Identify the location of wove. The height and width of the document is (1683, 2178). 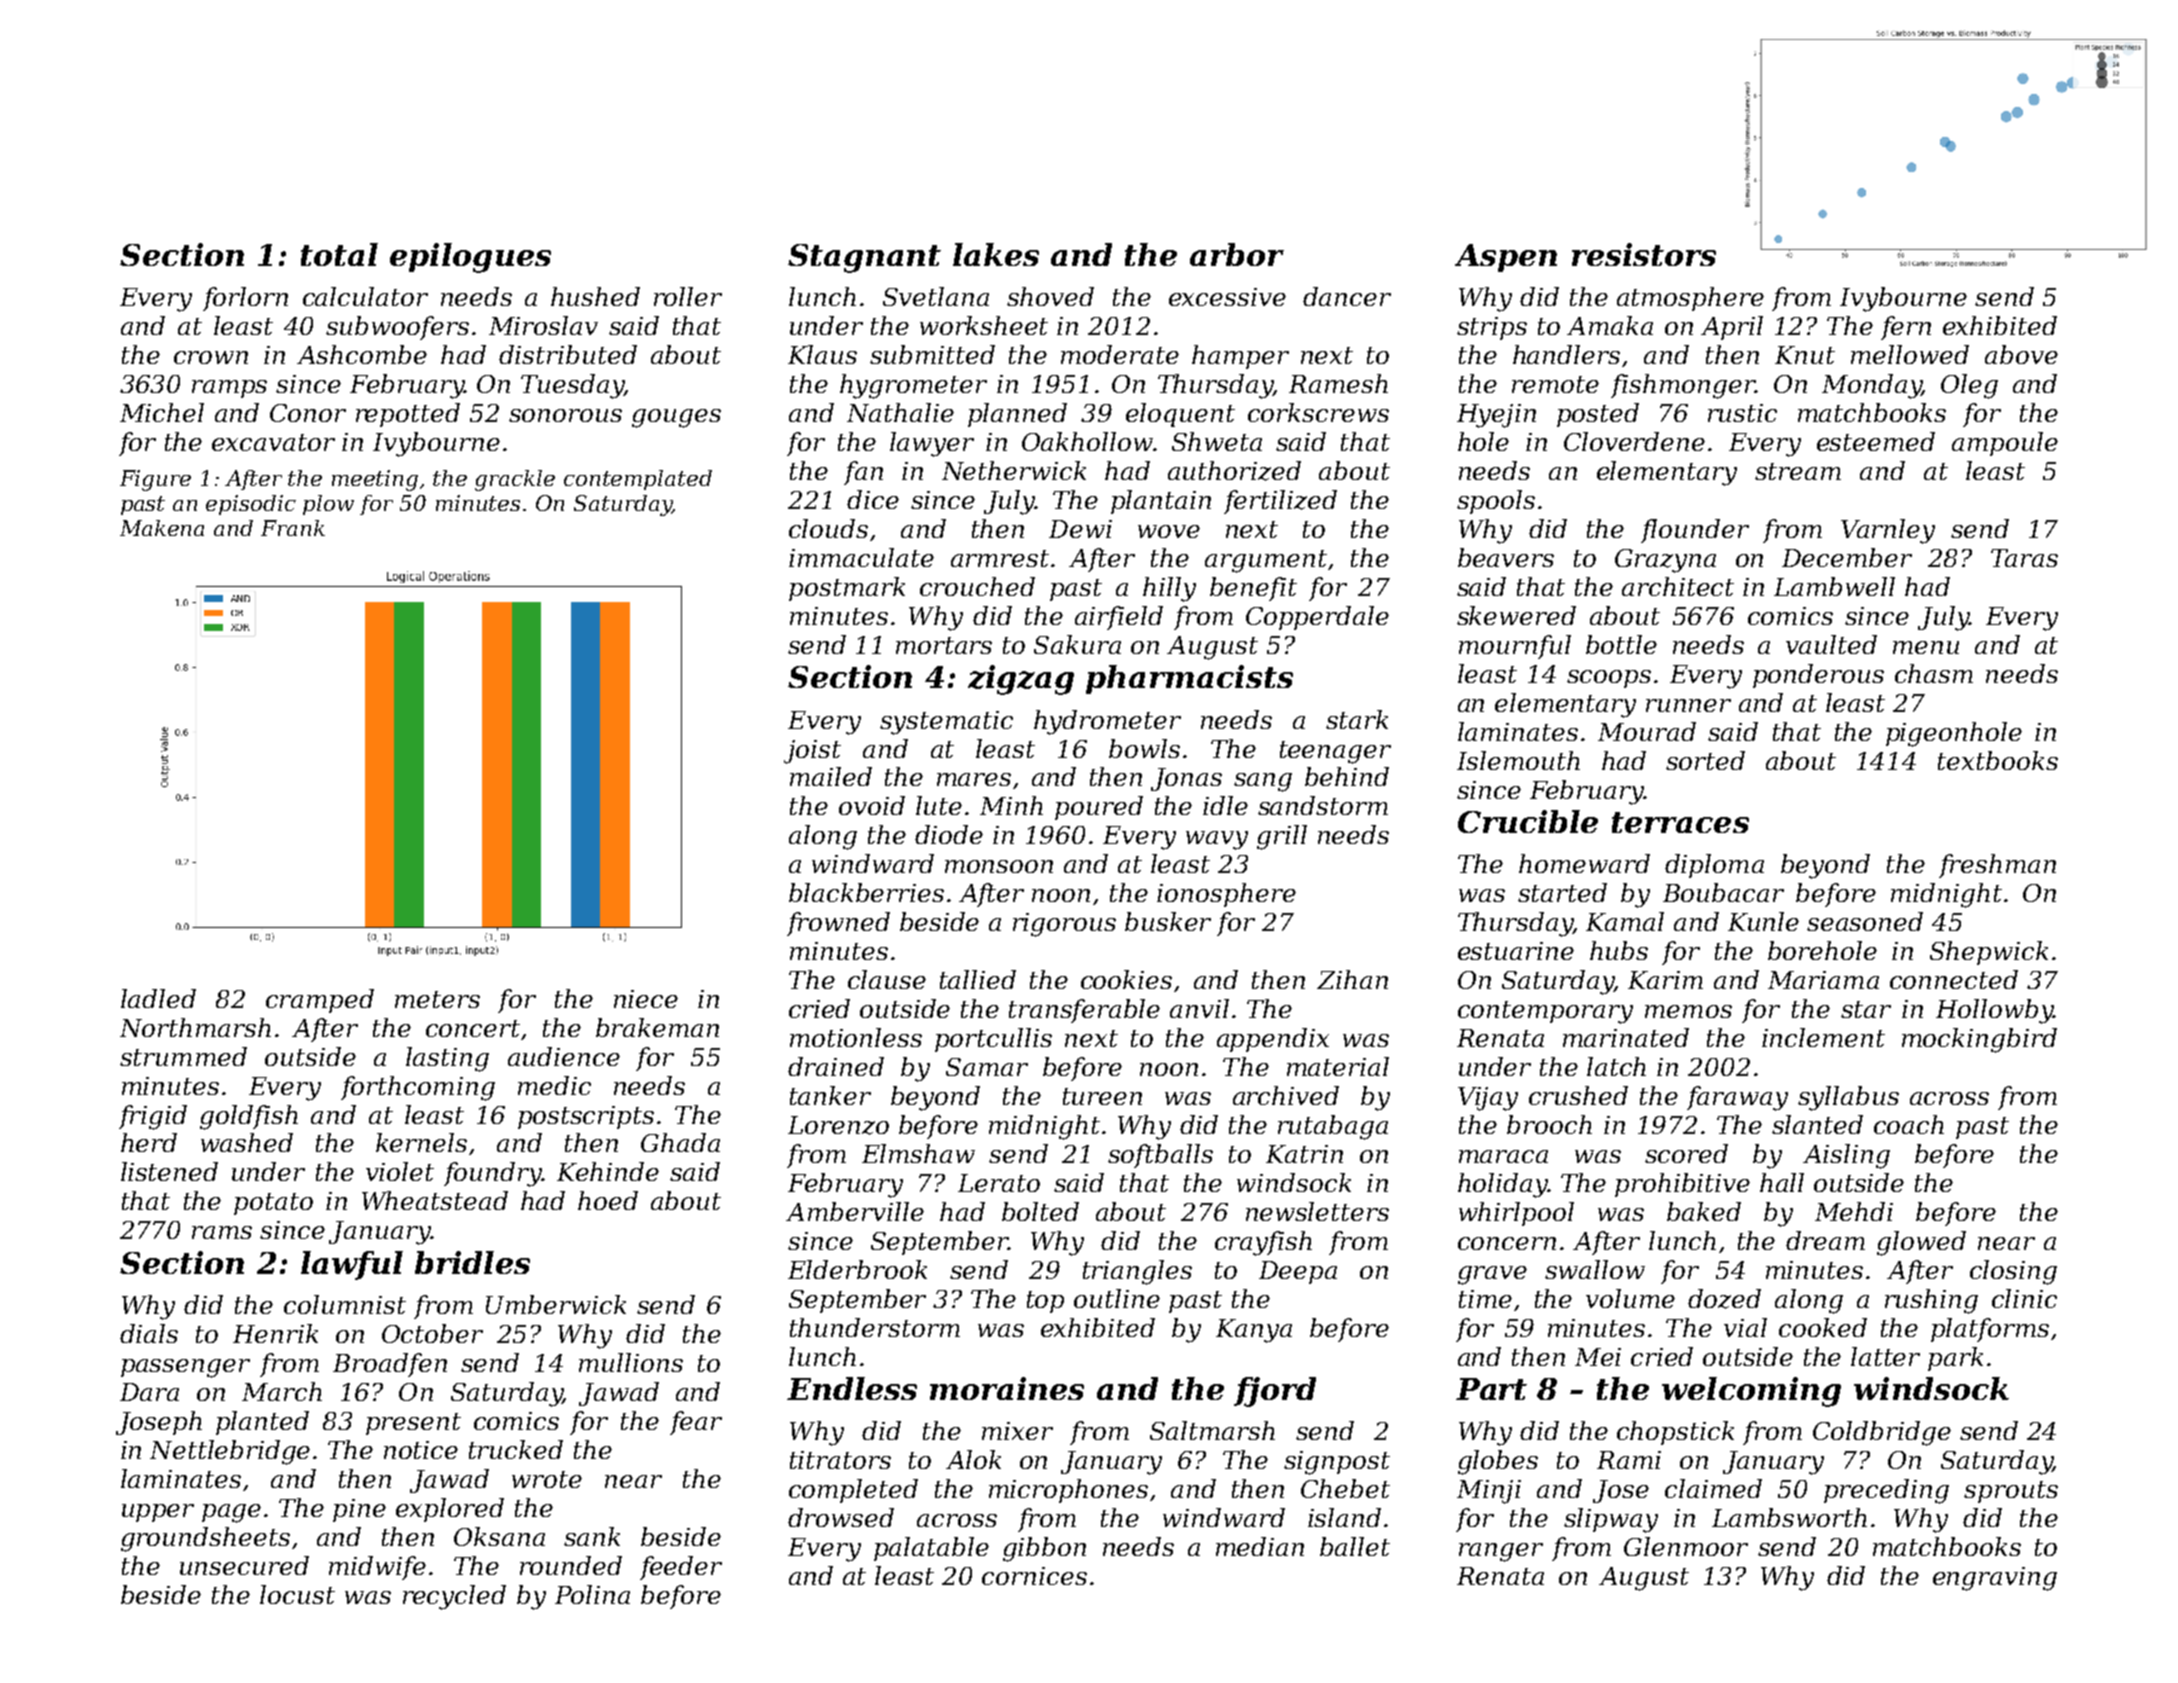
(1169, 531).
